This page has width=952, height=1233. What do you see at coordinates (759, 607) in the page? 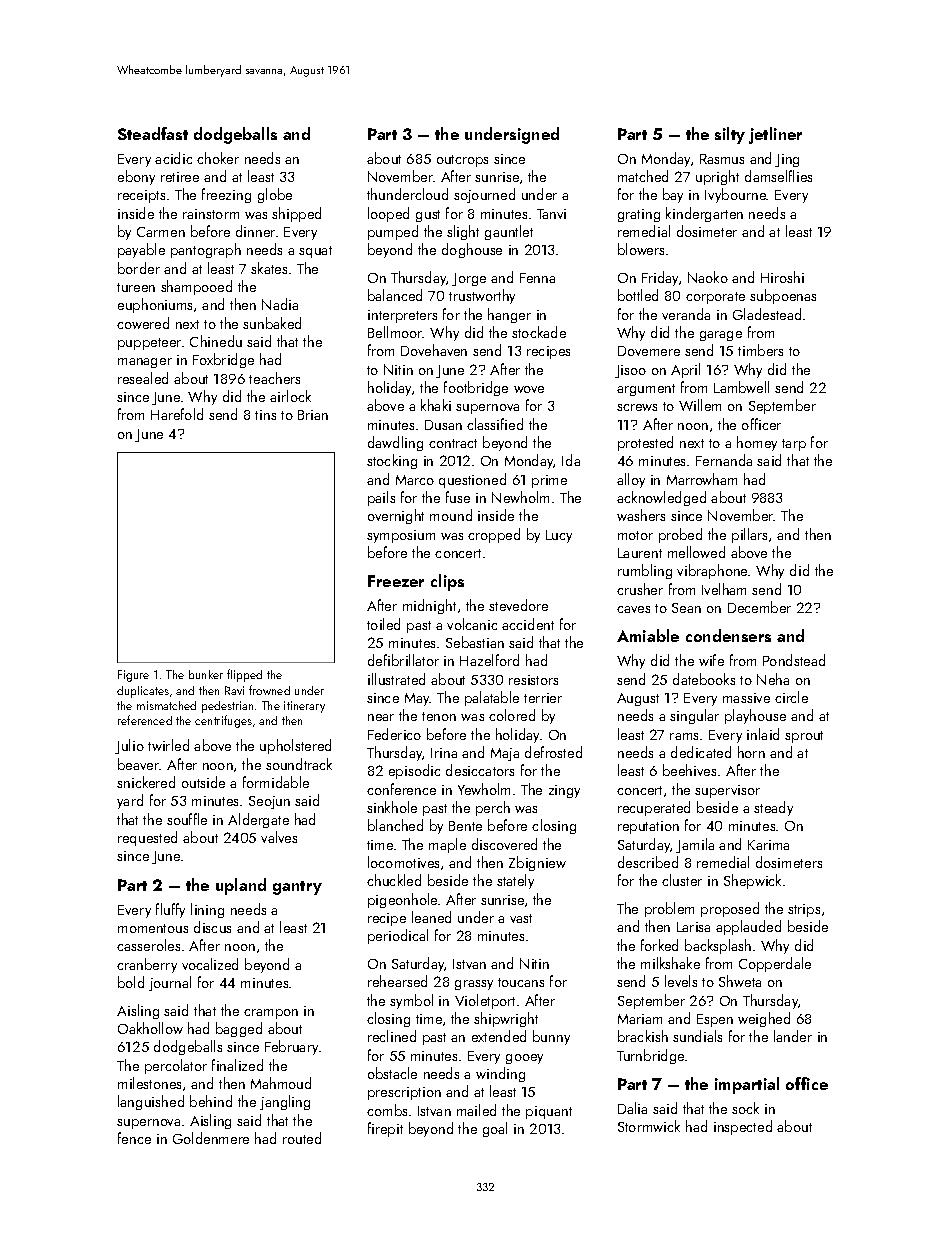
I see `December` at bounding box center [759, 607].
